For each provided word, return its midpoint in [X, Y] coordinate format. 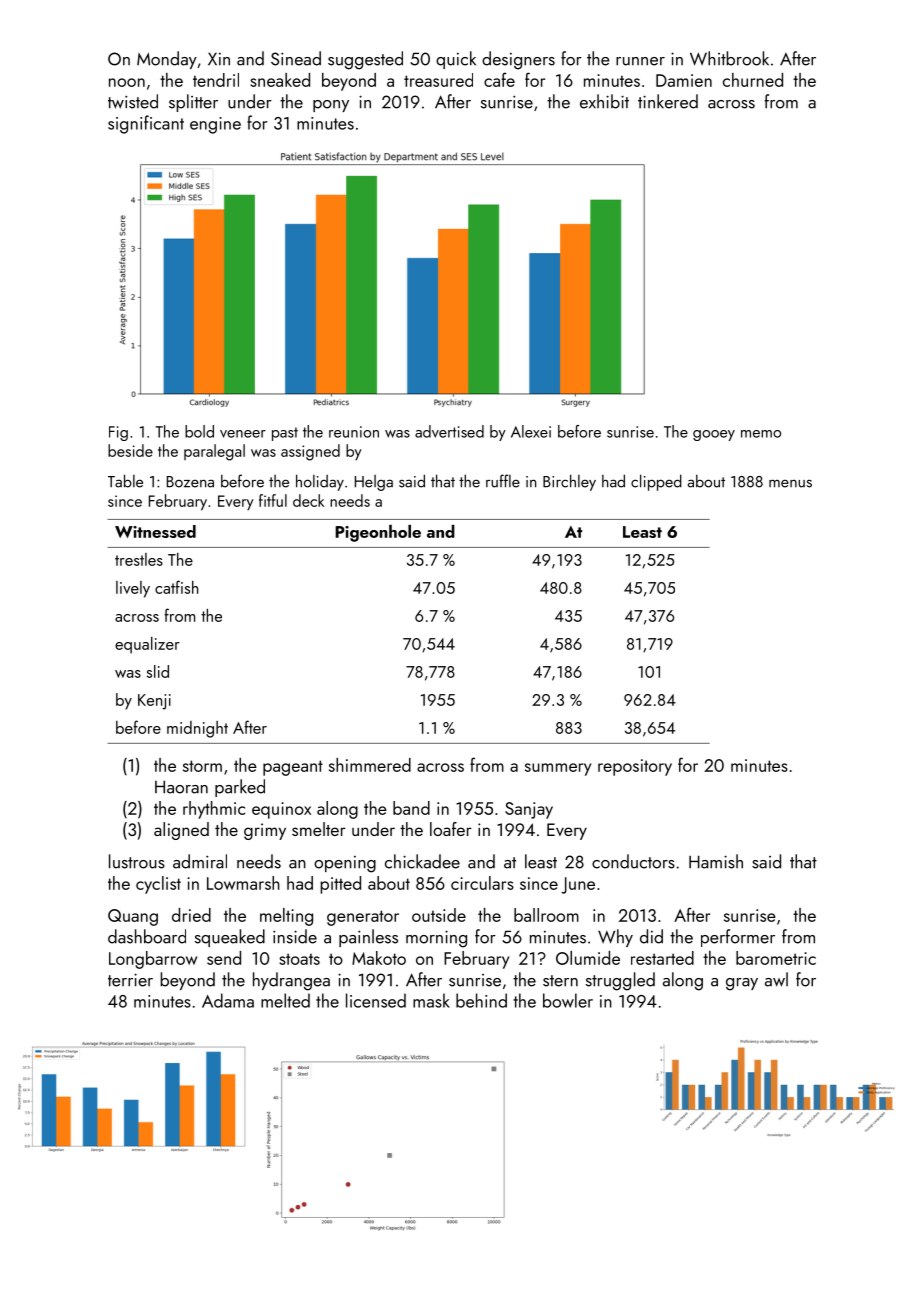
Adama [228, 1000]
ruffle [503, 481]
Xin [219, 59]
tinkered [668, 101]
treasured [438, 80]
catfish [176, 587]
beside [130, 450]
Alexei [531, 431]
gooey [714, 435]
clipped [656, 482]
